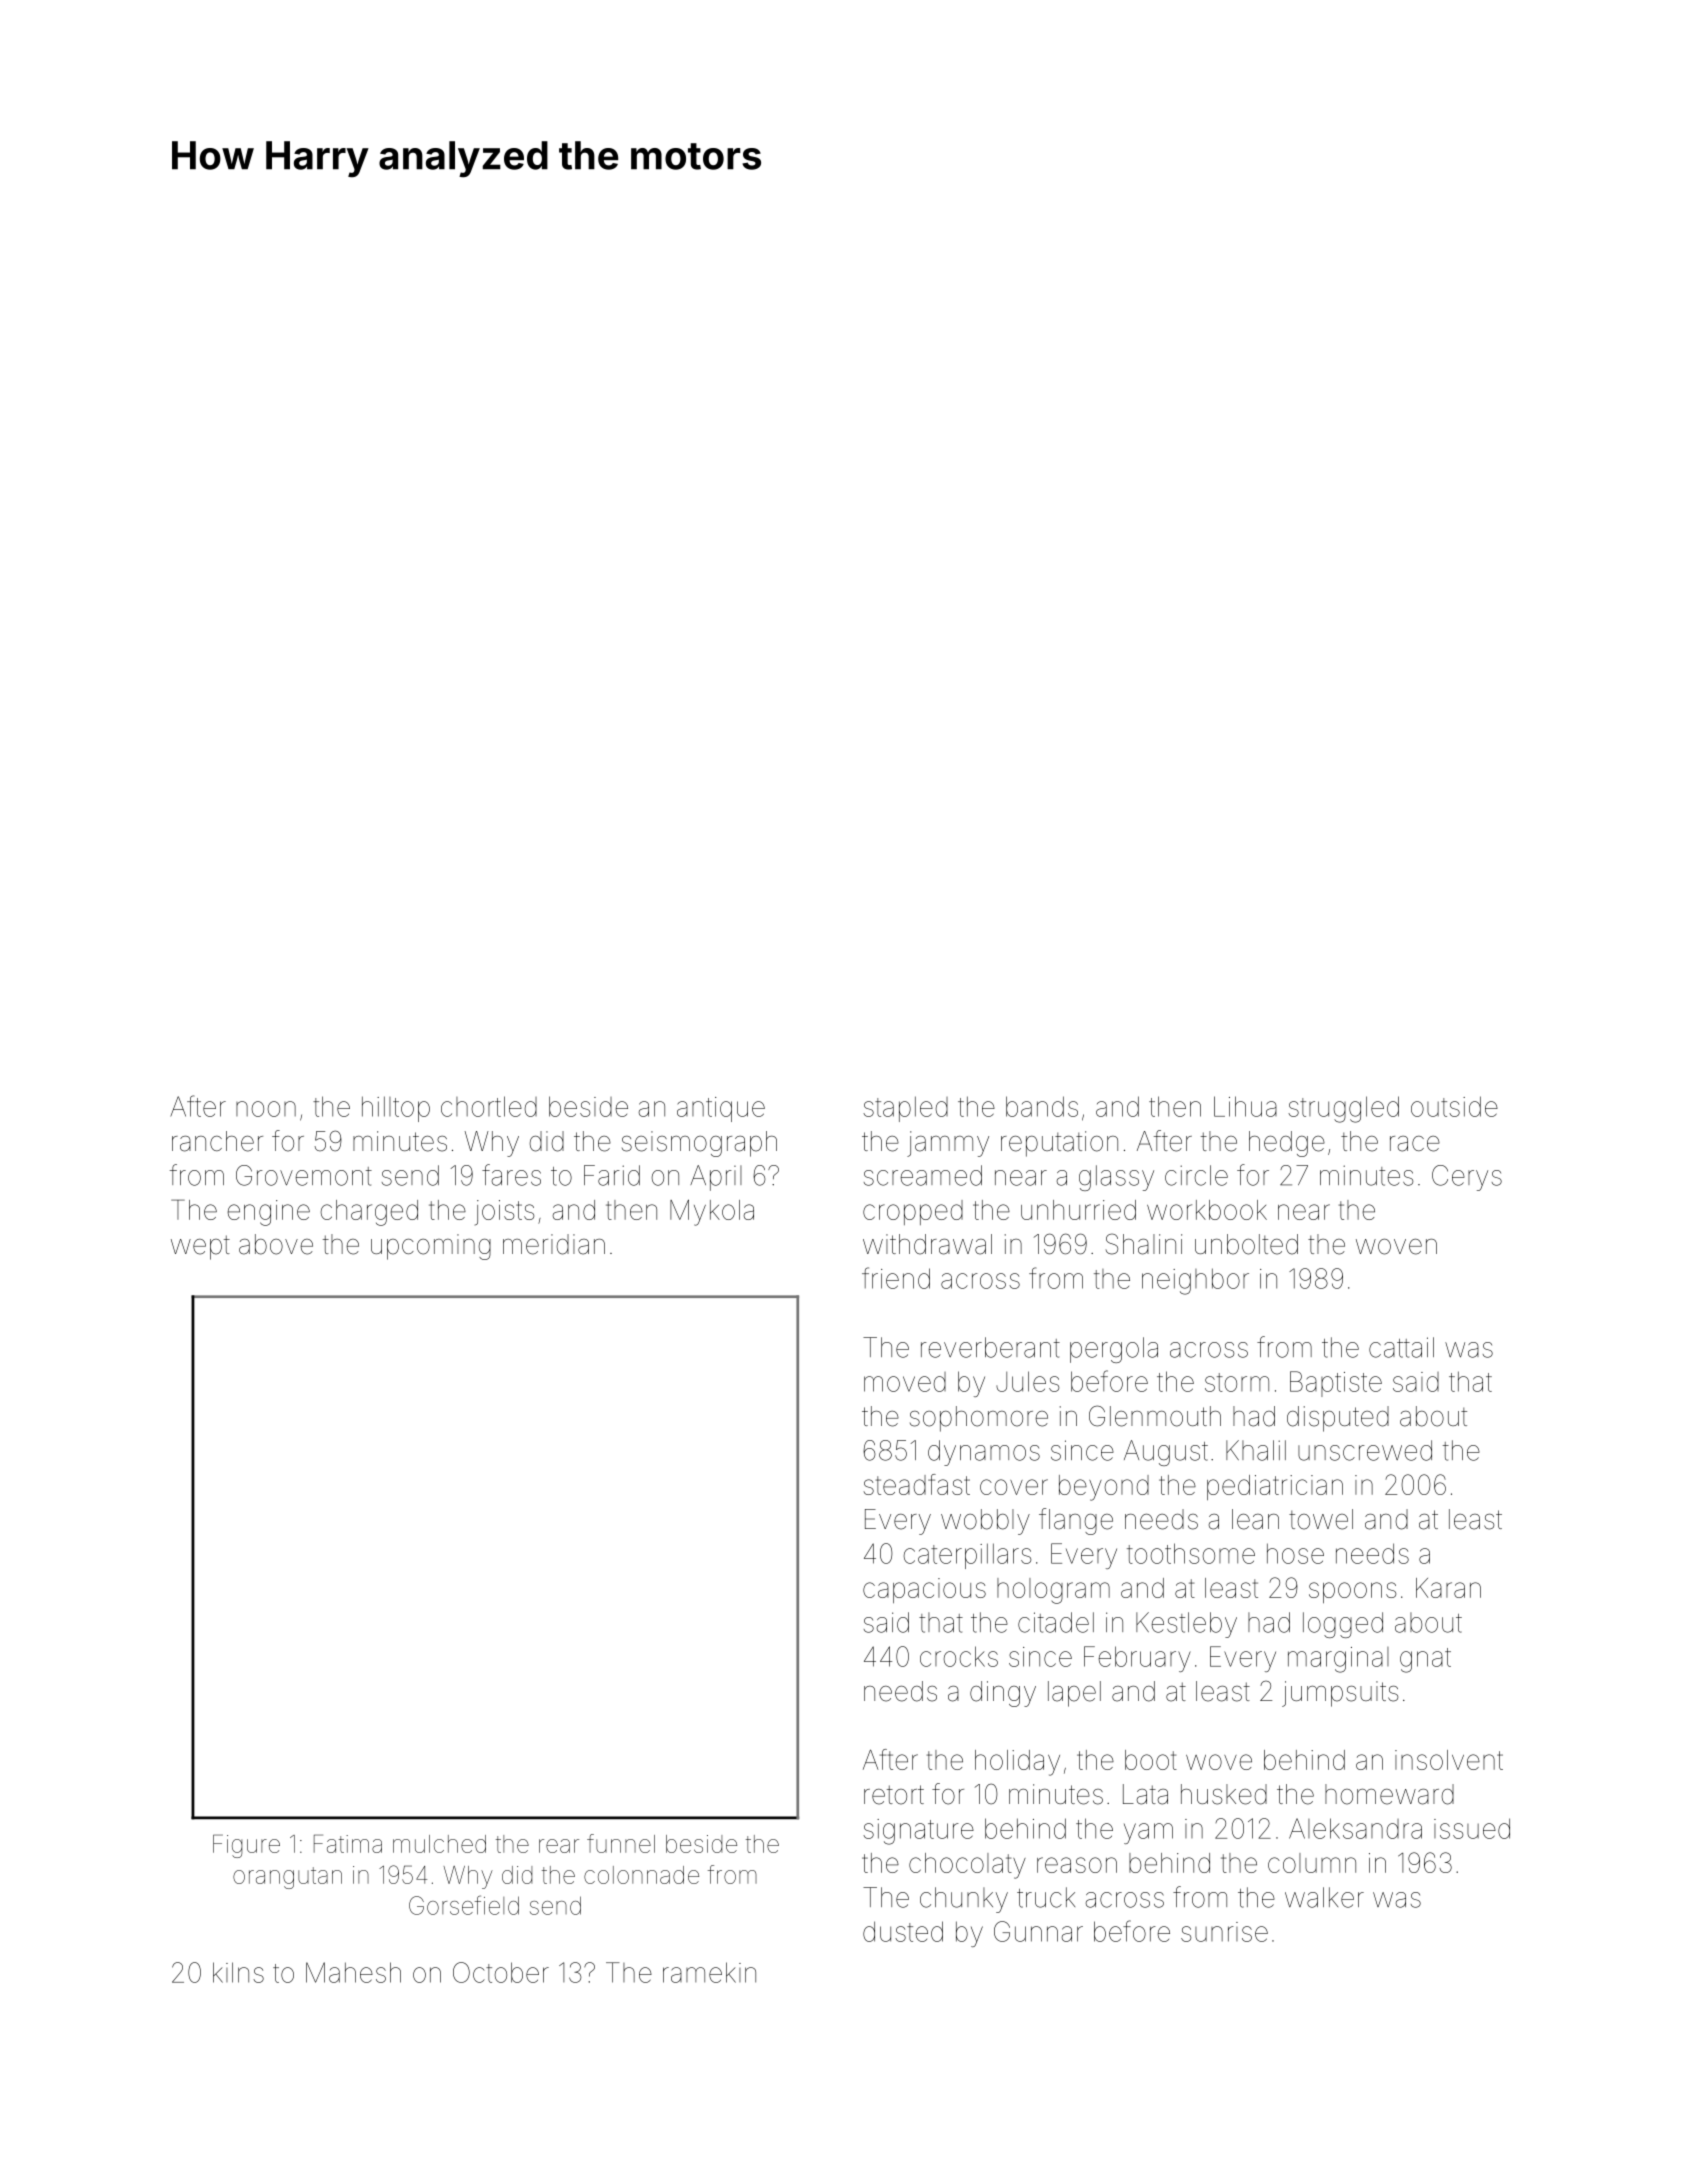 Image resolution: width=1683 pixels, height=2178 pixels. What do you see at coordinates (1245, 1106) in the screenshot?
I see `Lihua` at bounding box center [1245, 1106].
